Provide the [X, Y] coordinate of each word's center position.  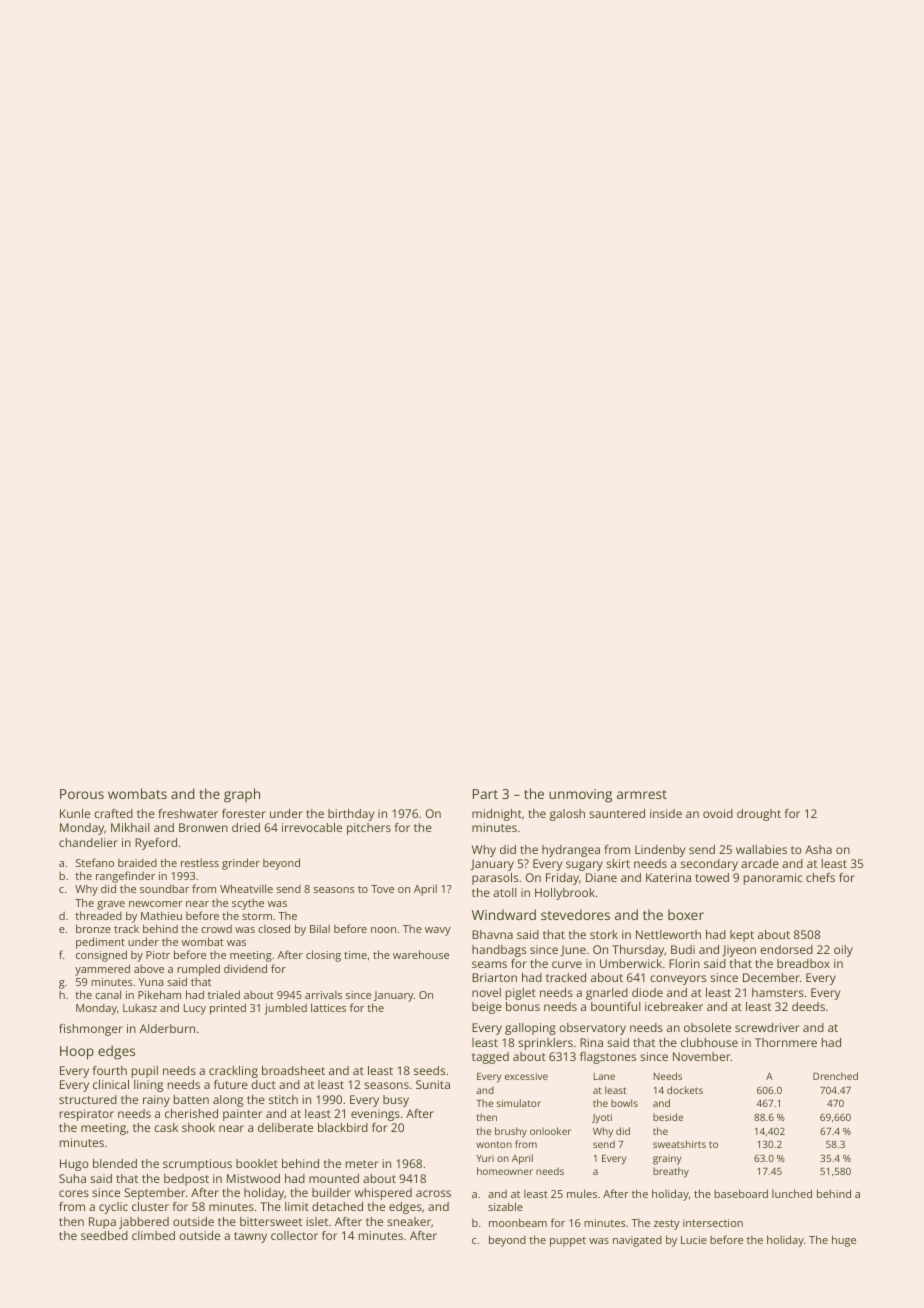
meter [362, 1164]
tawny [250, 1237]
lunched [792, 1193]
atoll [505, 892]
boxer [686, 914]
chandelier [88, 842]
